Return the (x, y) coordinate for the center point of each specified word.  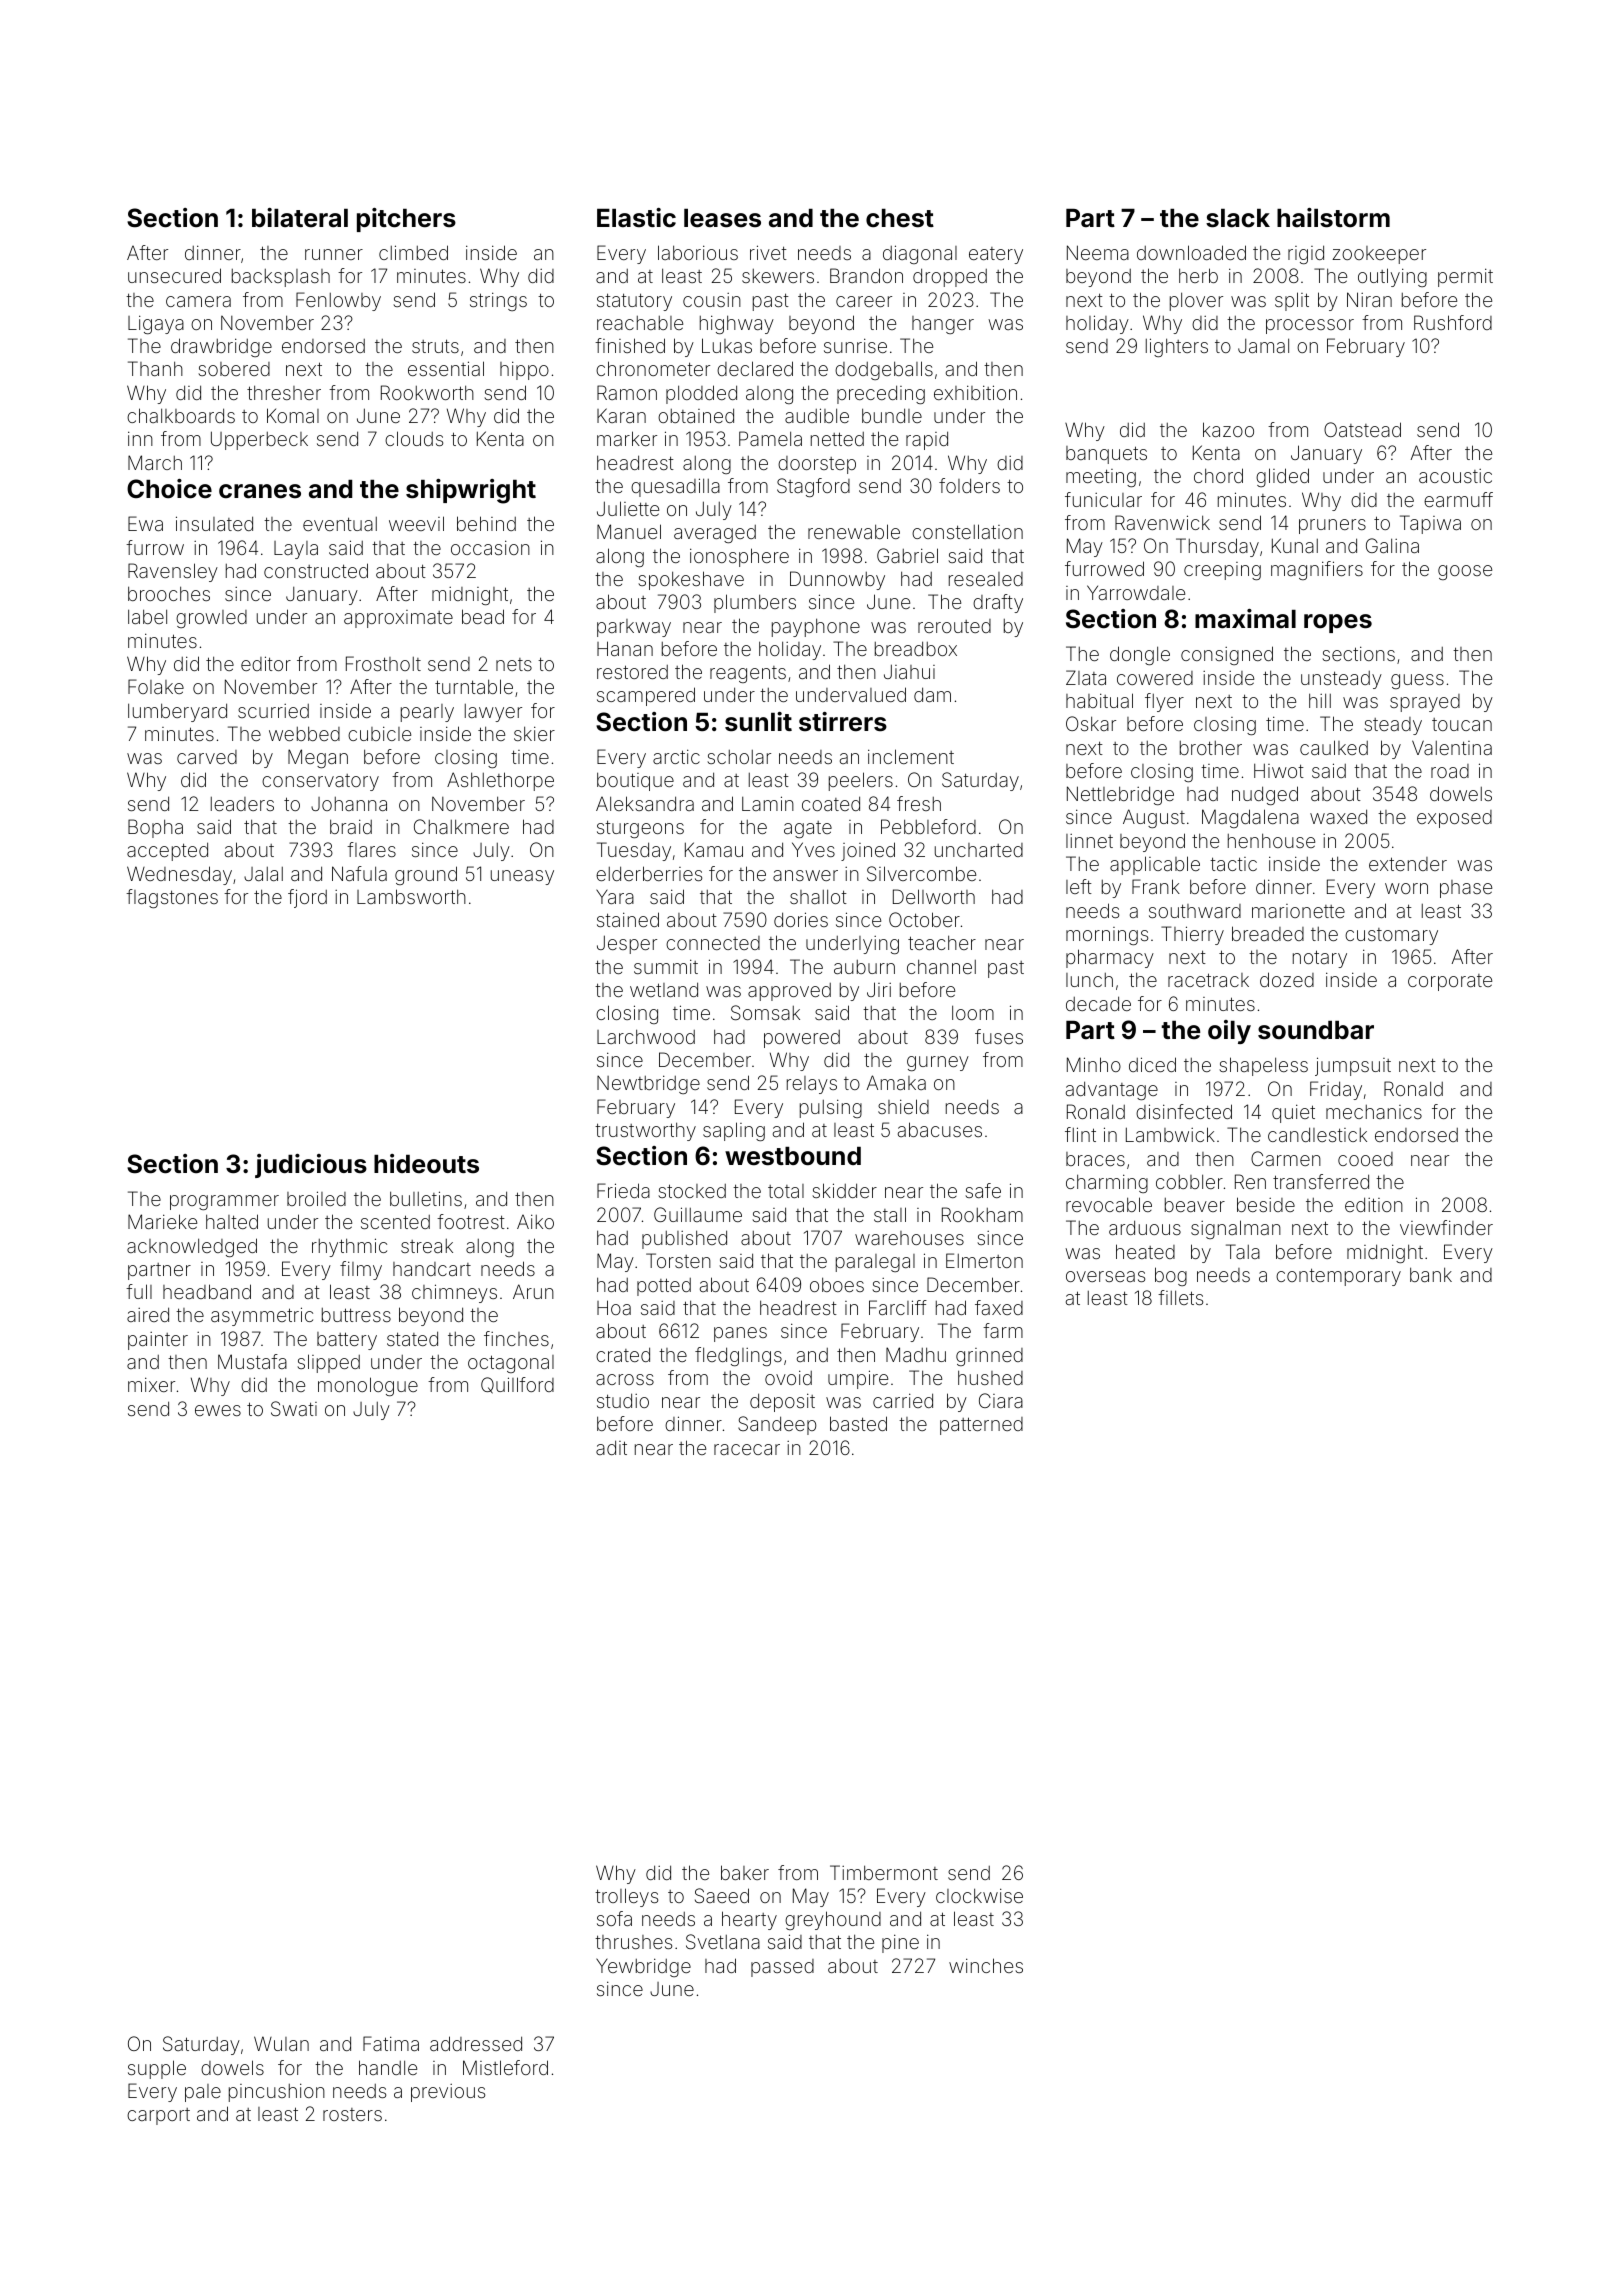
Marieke (162, 1221)
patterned (981, 1426)
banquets (1106, 455)
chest (900, 218)
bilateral (300, 218)
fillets (1180, 1297)
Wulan (281, 2043)
